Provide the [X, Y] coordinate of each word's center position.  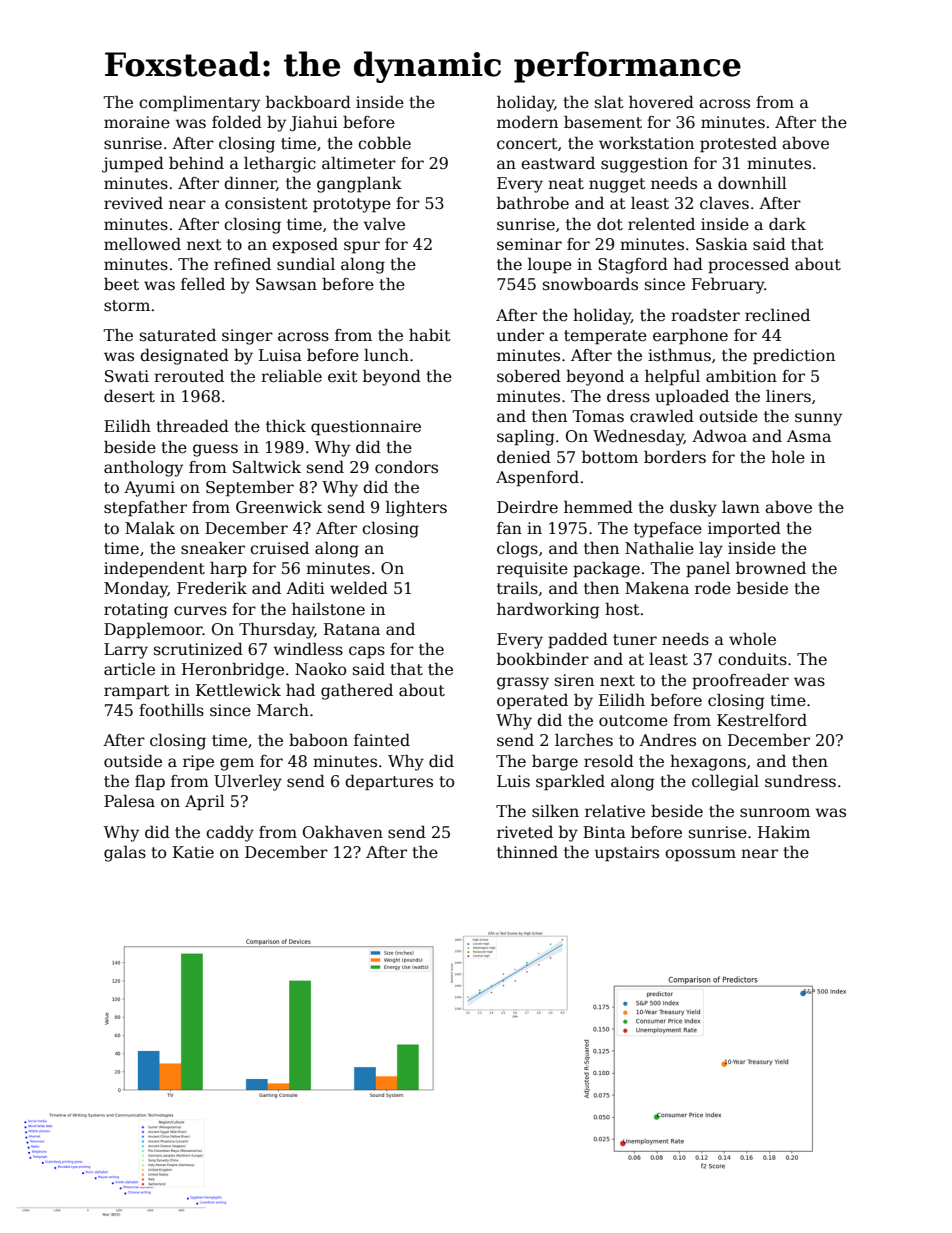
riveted [525, 832]
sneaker [213, 548]
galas [125, 854]
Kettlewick [238, 690]
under [520, 334]
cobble [384, 142]
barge [555, 762]
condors [406, 467]
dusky [693, 508]
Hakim [784, 832]
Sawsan [286, 284]
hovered [661, 102]
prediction [794, 357]
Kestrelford [762, 720]
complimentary [199, 103]
